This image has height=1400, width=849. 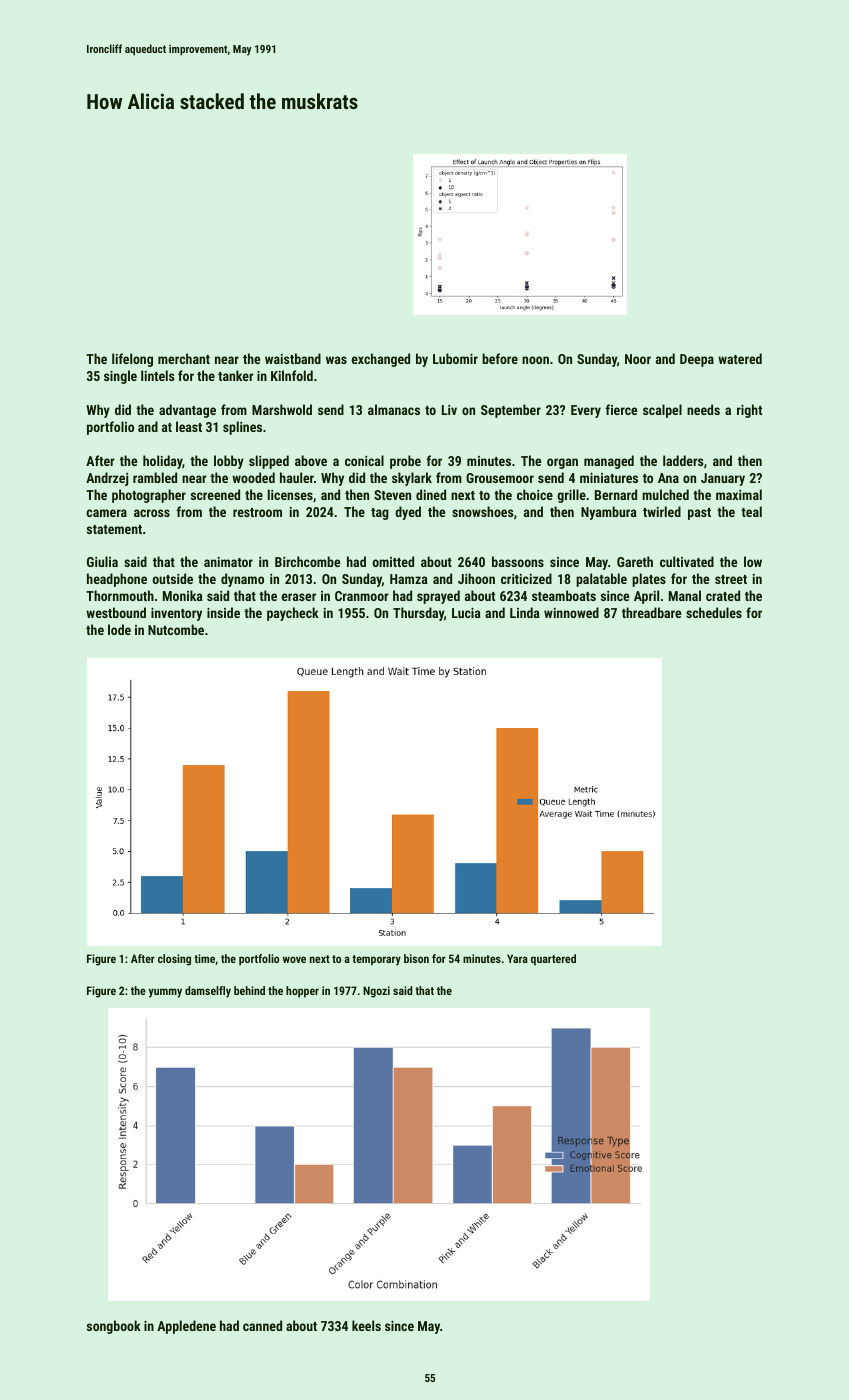 What do you see at coordinates (416, 958) in the image?
I see `bison` at bounding box center [416, 958].
